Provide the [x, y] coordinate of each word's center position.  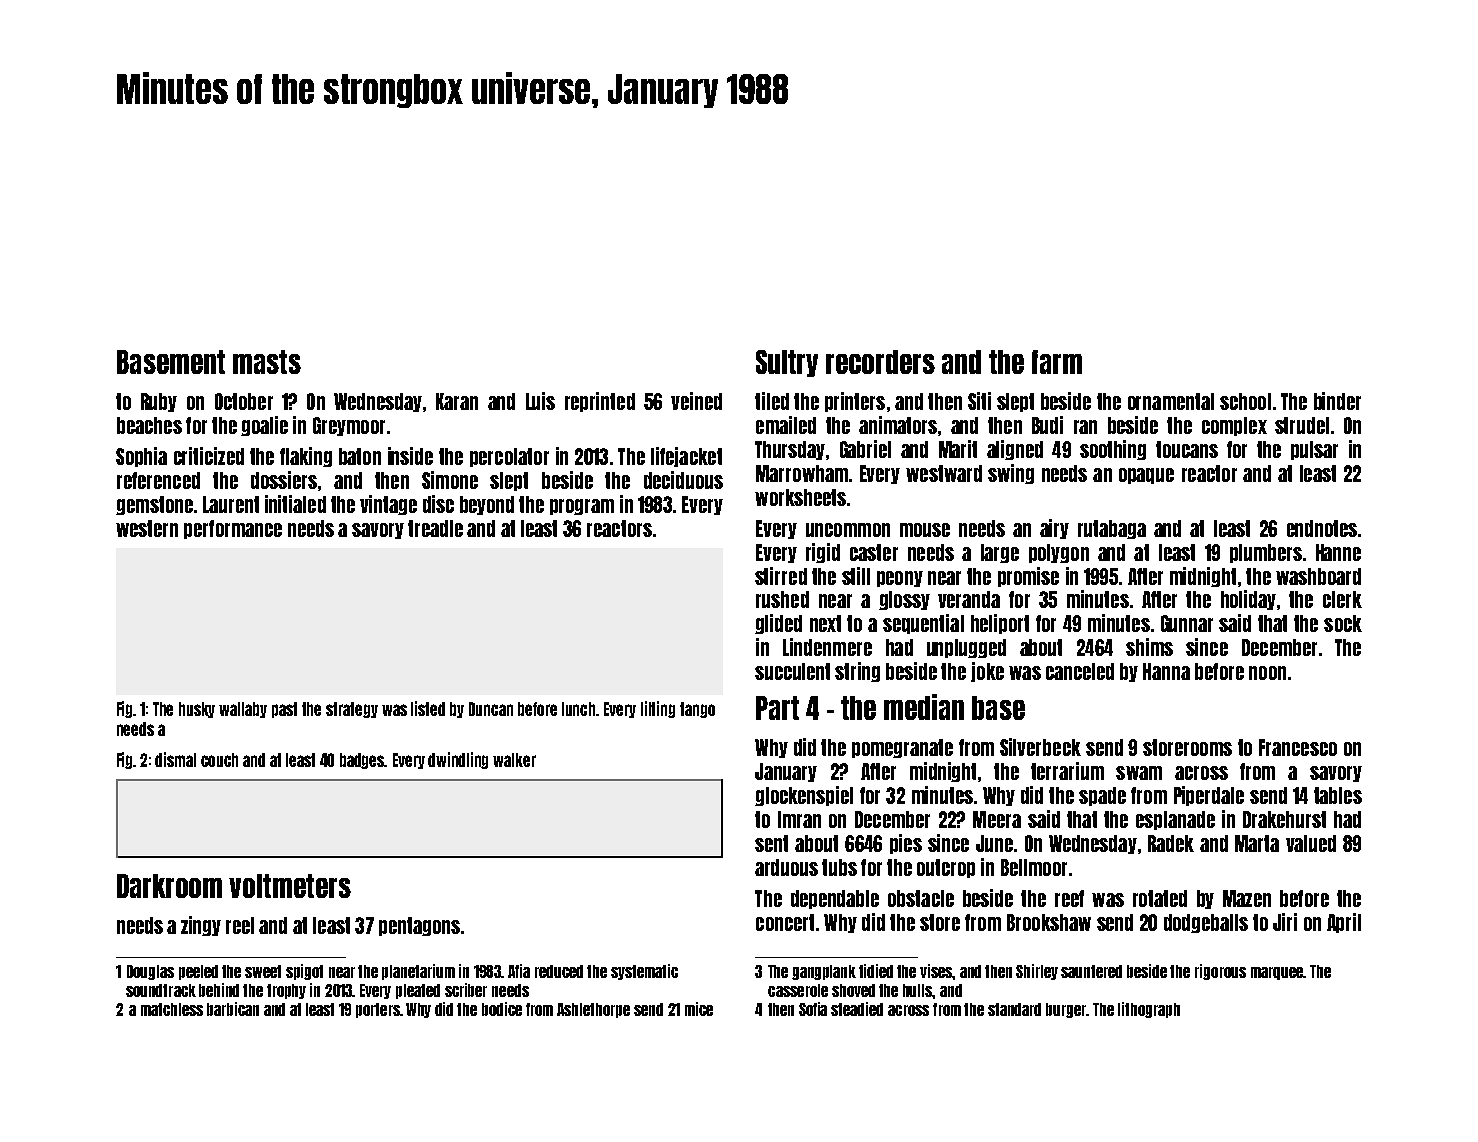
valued [1311, 843]
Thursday [790, 450]
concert [785, 922]
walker [514, 760]
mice [699, 1009]
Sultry [787, 363]
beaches [149, 425]
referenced [158, 480]
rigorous [1220, 972]
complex [1234, 426]
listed [428, 708]
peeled [198, 972]
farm [1057, 362]
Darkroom [169, 886]
